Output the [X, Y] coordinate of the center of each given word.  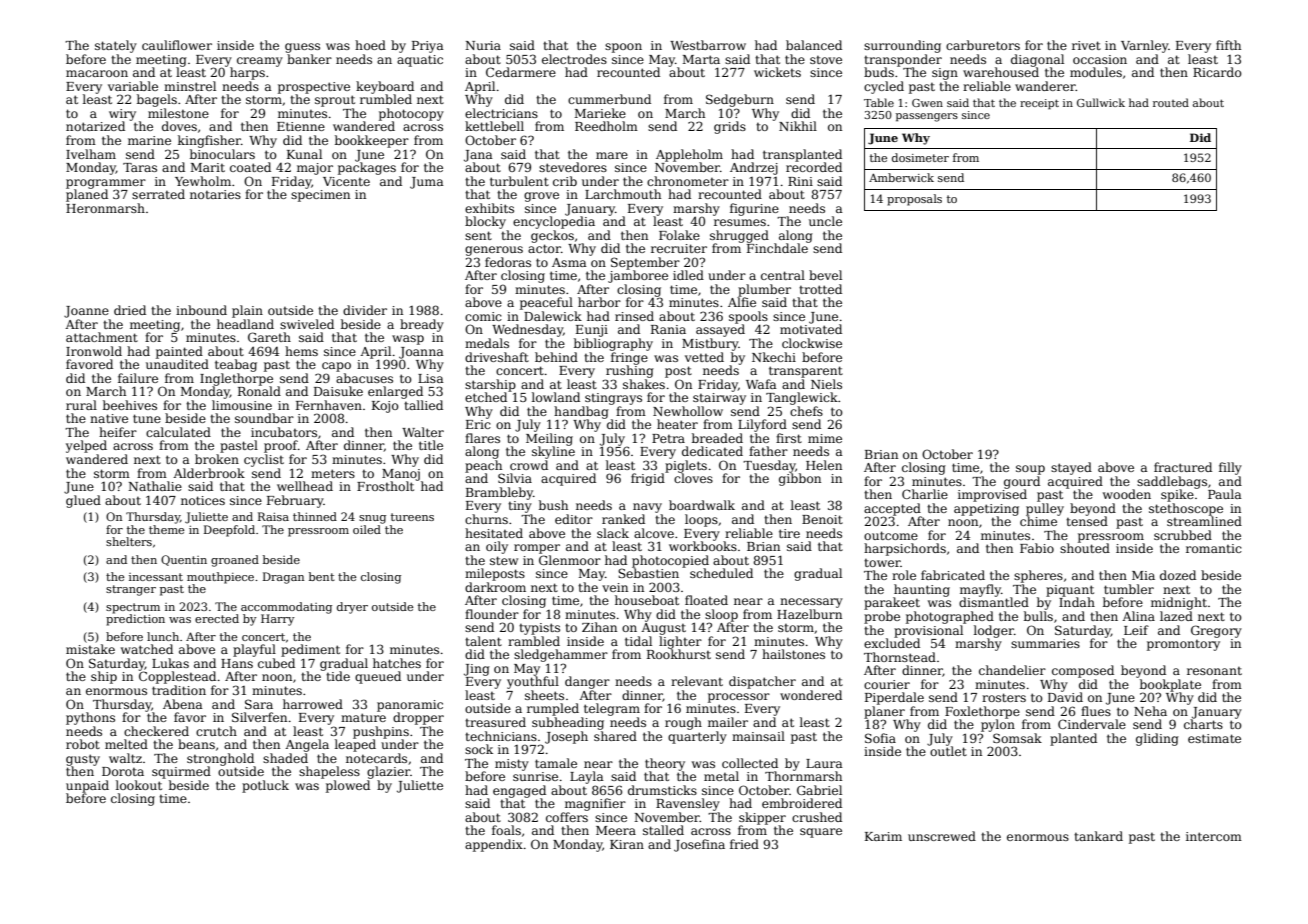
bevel [825, 275]
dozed [1178, 575]
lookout [139, 785]
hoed [370, 45]
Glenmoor [570, 560]
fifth [1228, 45]
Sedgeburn [740, 100]
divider [365, 310]
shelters [129, 541]
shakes [644, 384]
